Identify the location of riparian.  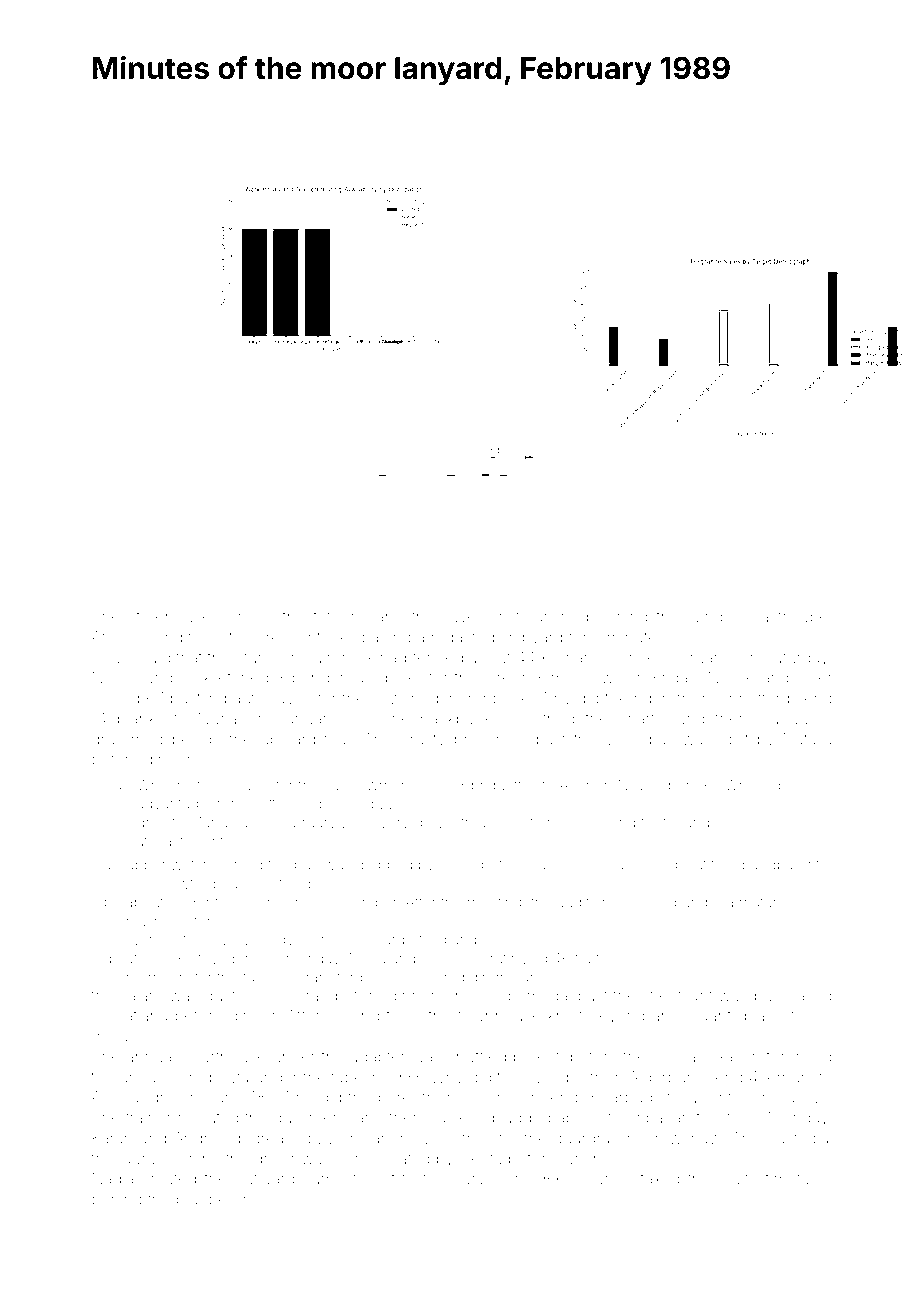
(663, 1118).
